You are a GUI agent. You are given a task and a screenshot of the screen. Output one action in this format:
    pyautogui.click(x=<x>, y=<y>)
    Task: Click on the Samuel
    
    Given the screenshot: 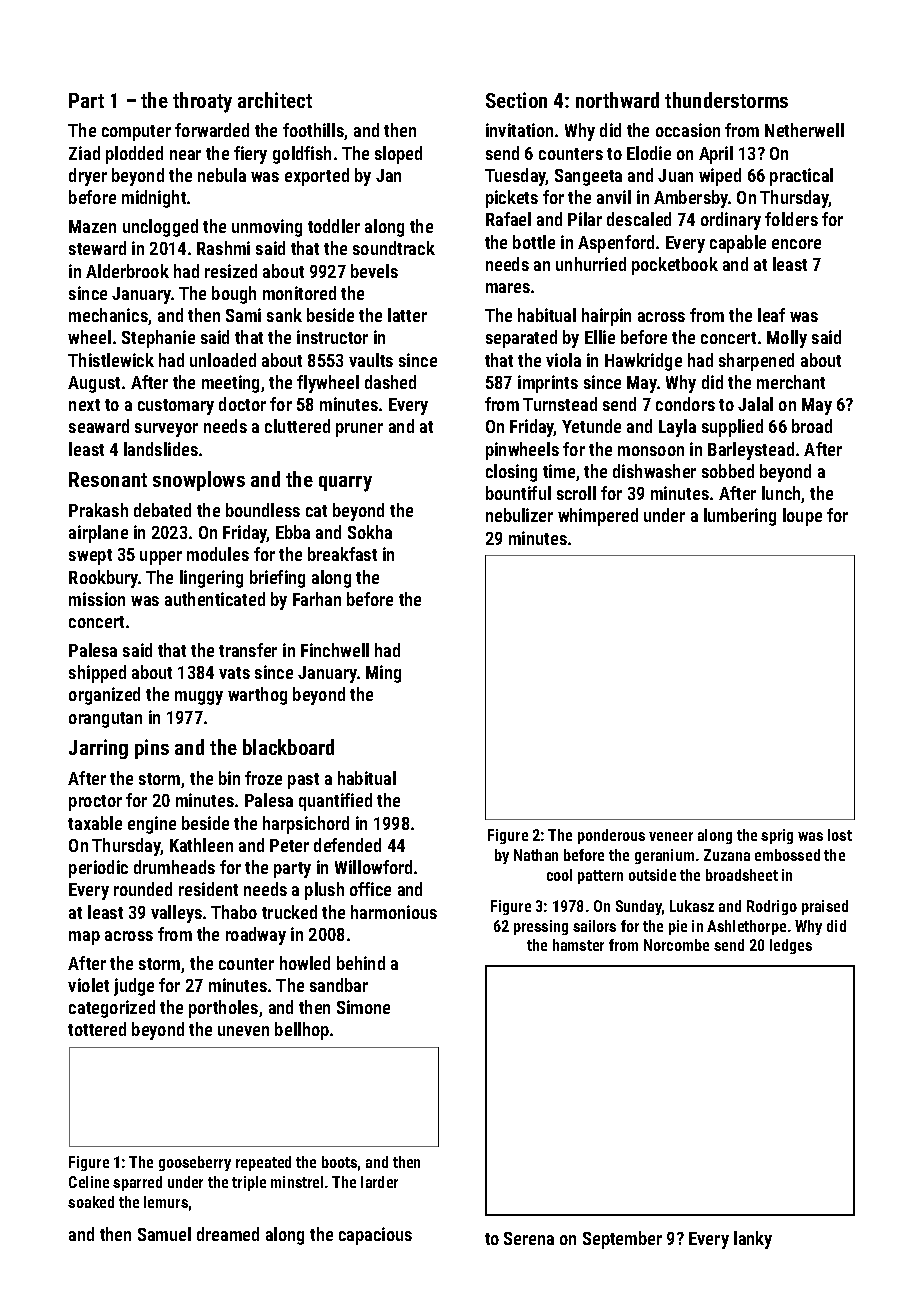 What is the action you would take?
    pyautogui.click(x=164, y=1234)
